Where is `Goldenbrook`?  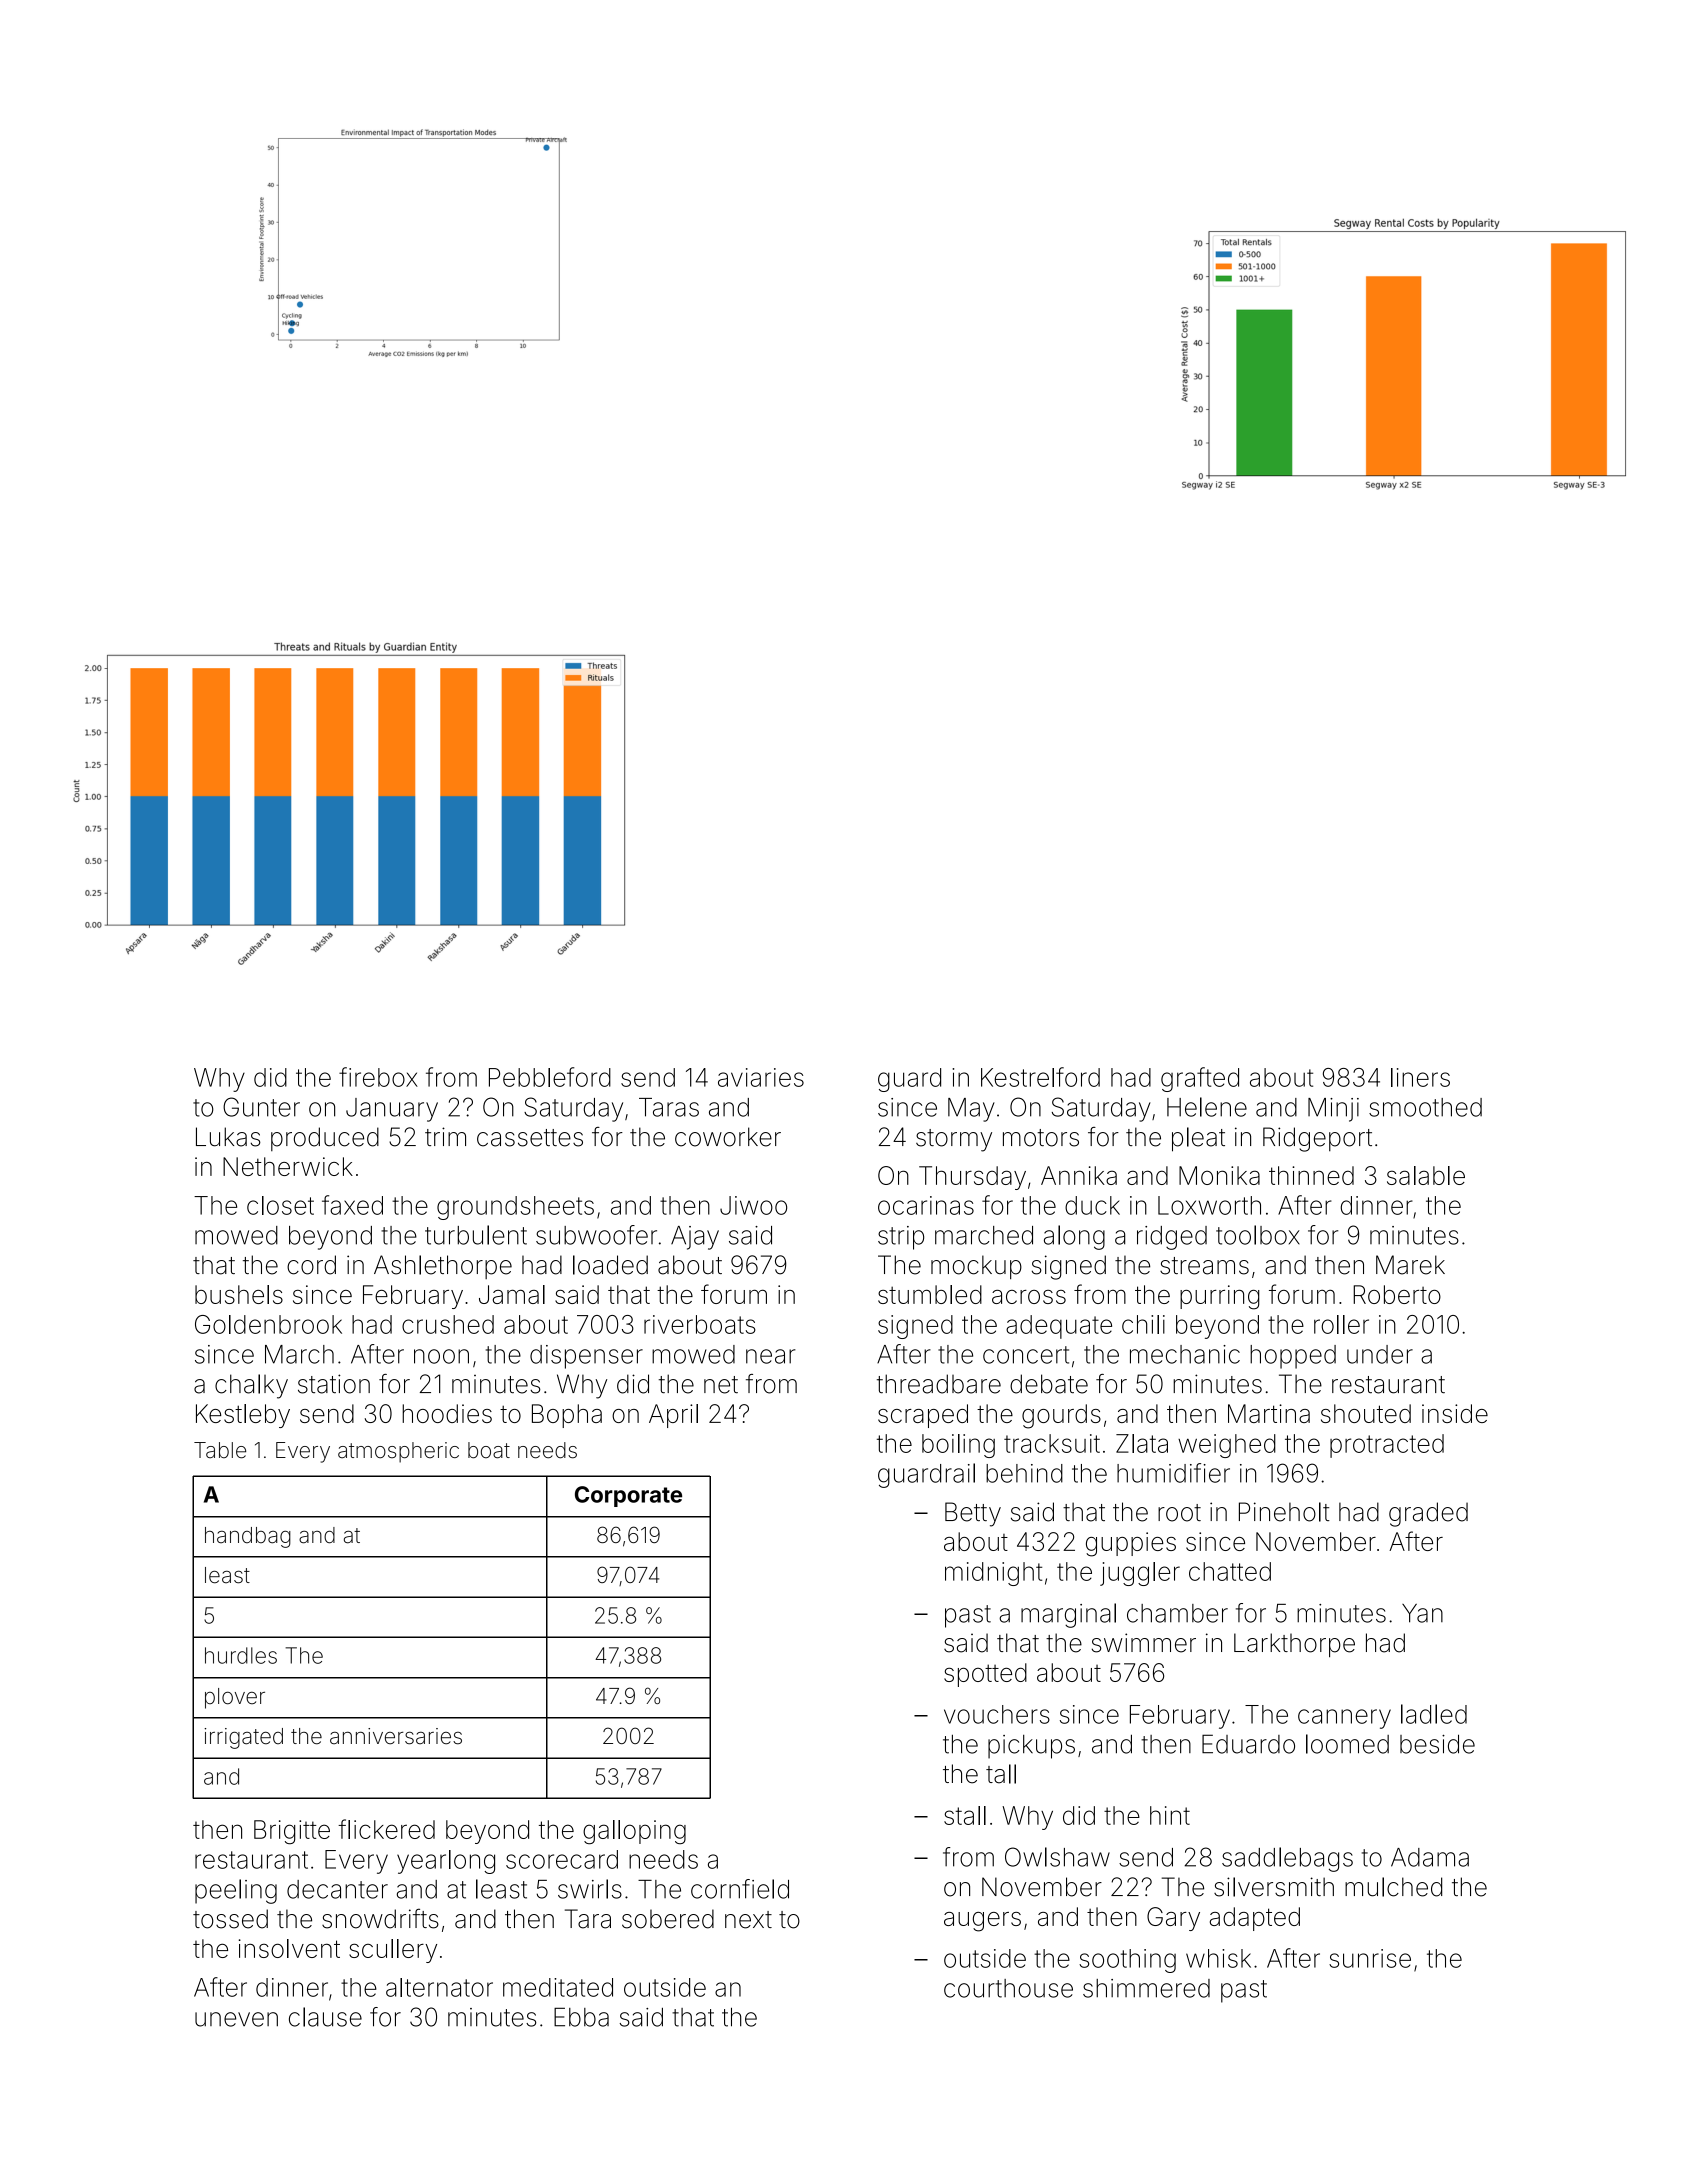 Goldenbrook is located at coordinates (268, 1324).
